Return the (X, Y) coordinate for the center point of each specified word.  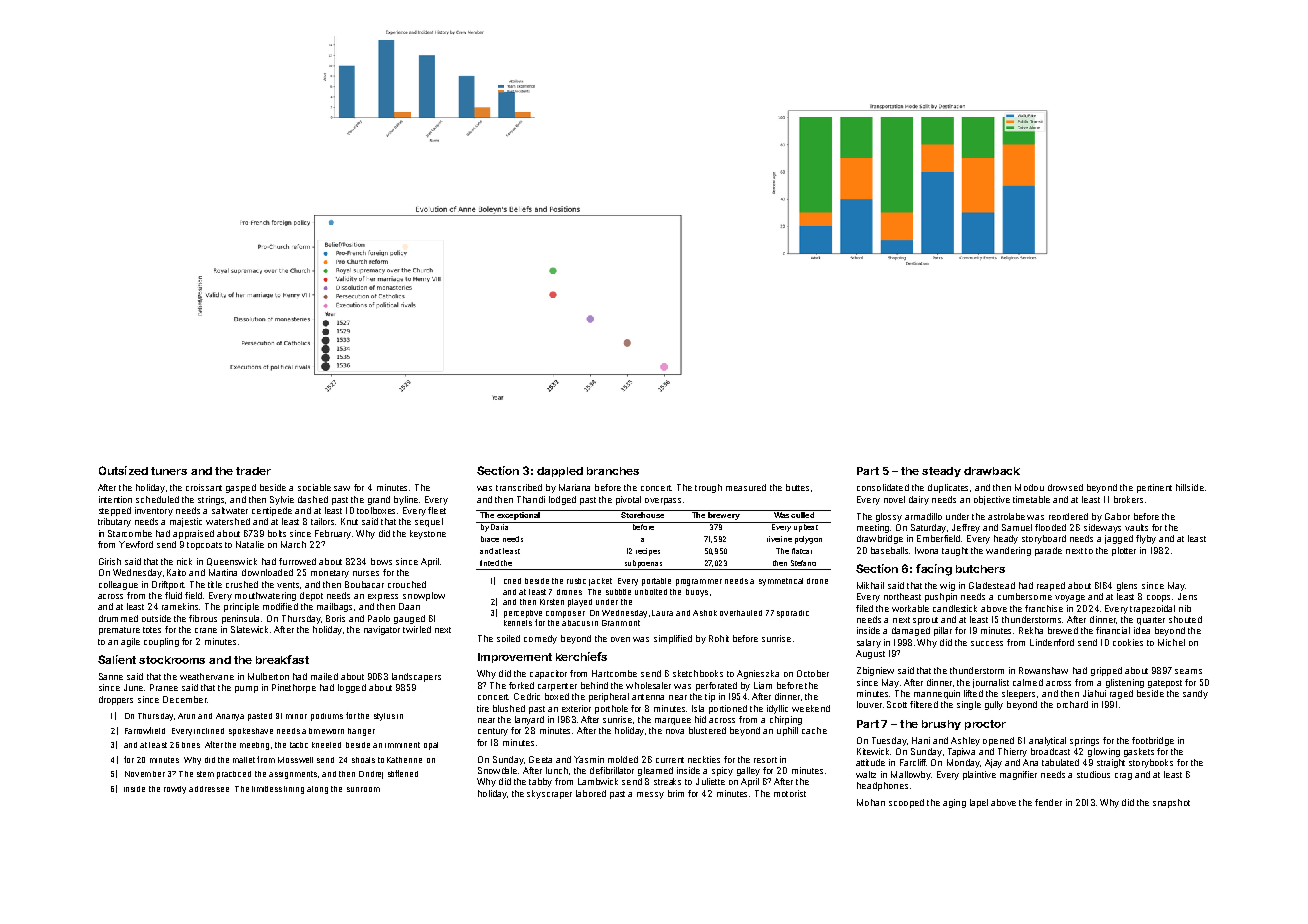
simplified (673, 639)
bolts (277, 533)
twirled (417, 629)
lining (294, 790)
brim (676, 793)
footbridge (1153, 741)
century (493, 732)
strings (211, 500)
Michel (1171, 642)
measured (746, 487)
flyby (1146, 539)
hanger (361, 732)
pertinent (1154, 488)
